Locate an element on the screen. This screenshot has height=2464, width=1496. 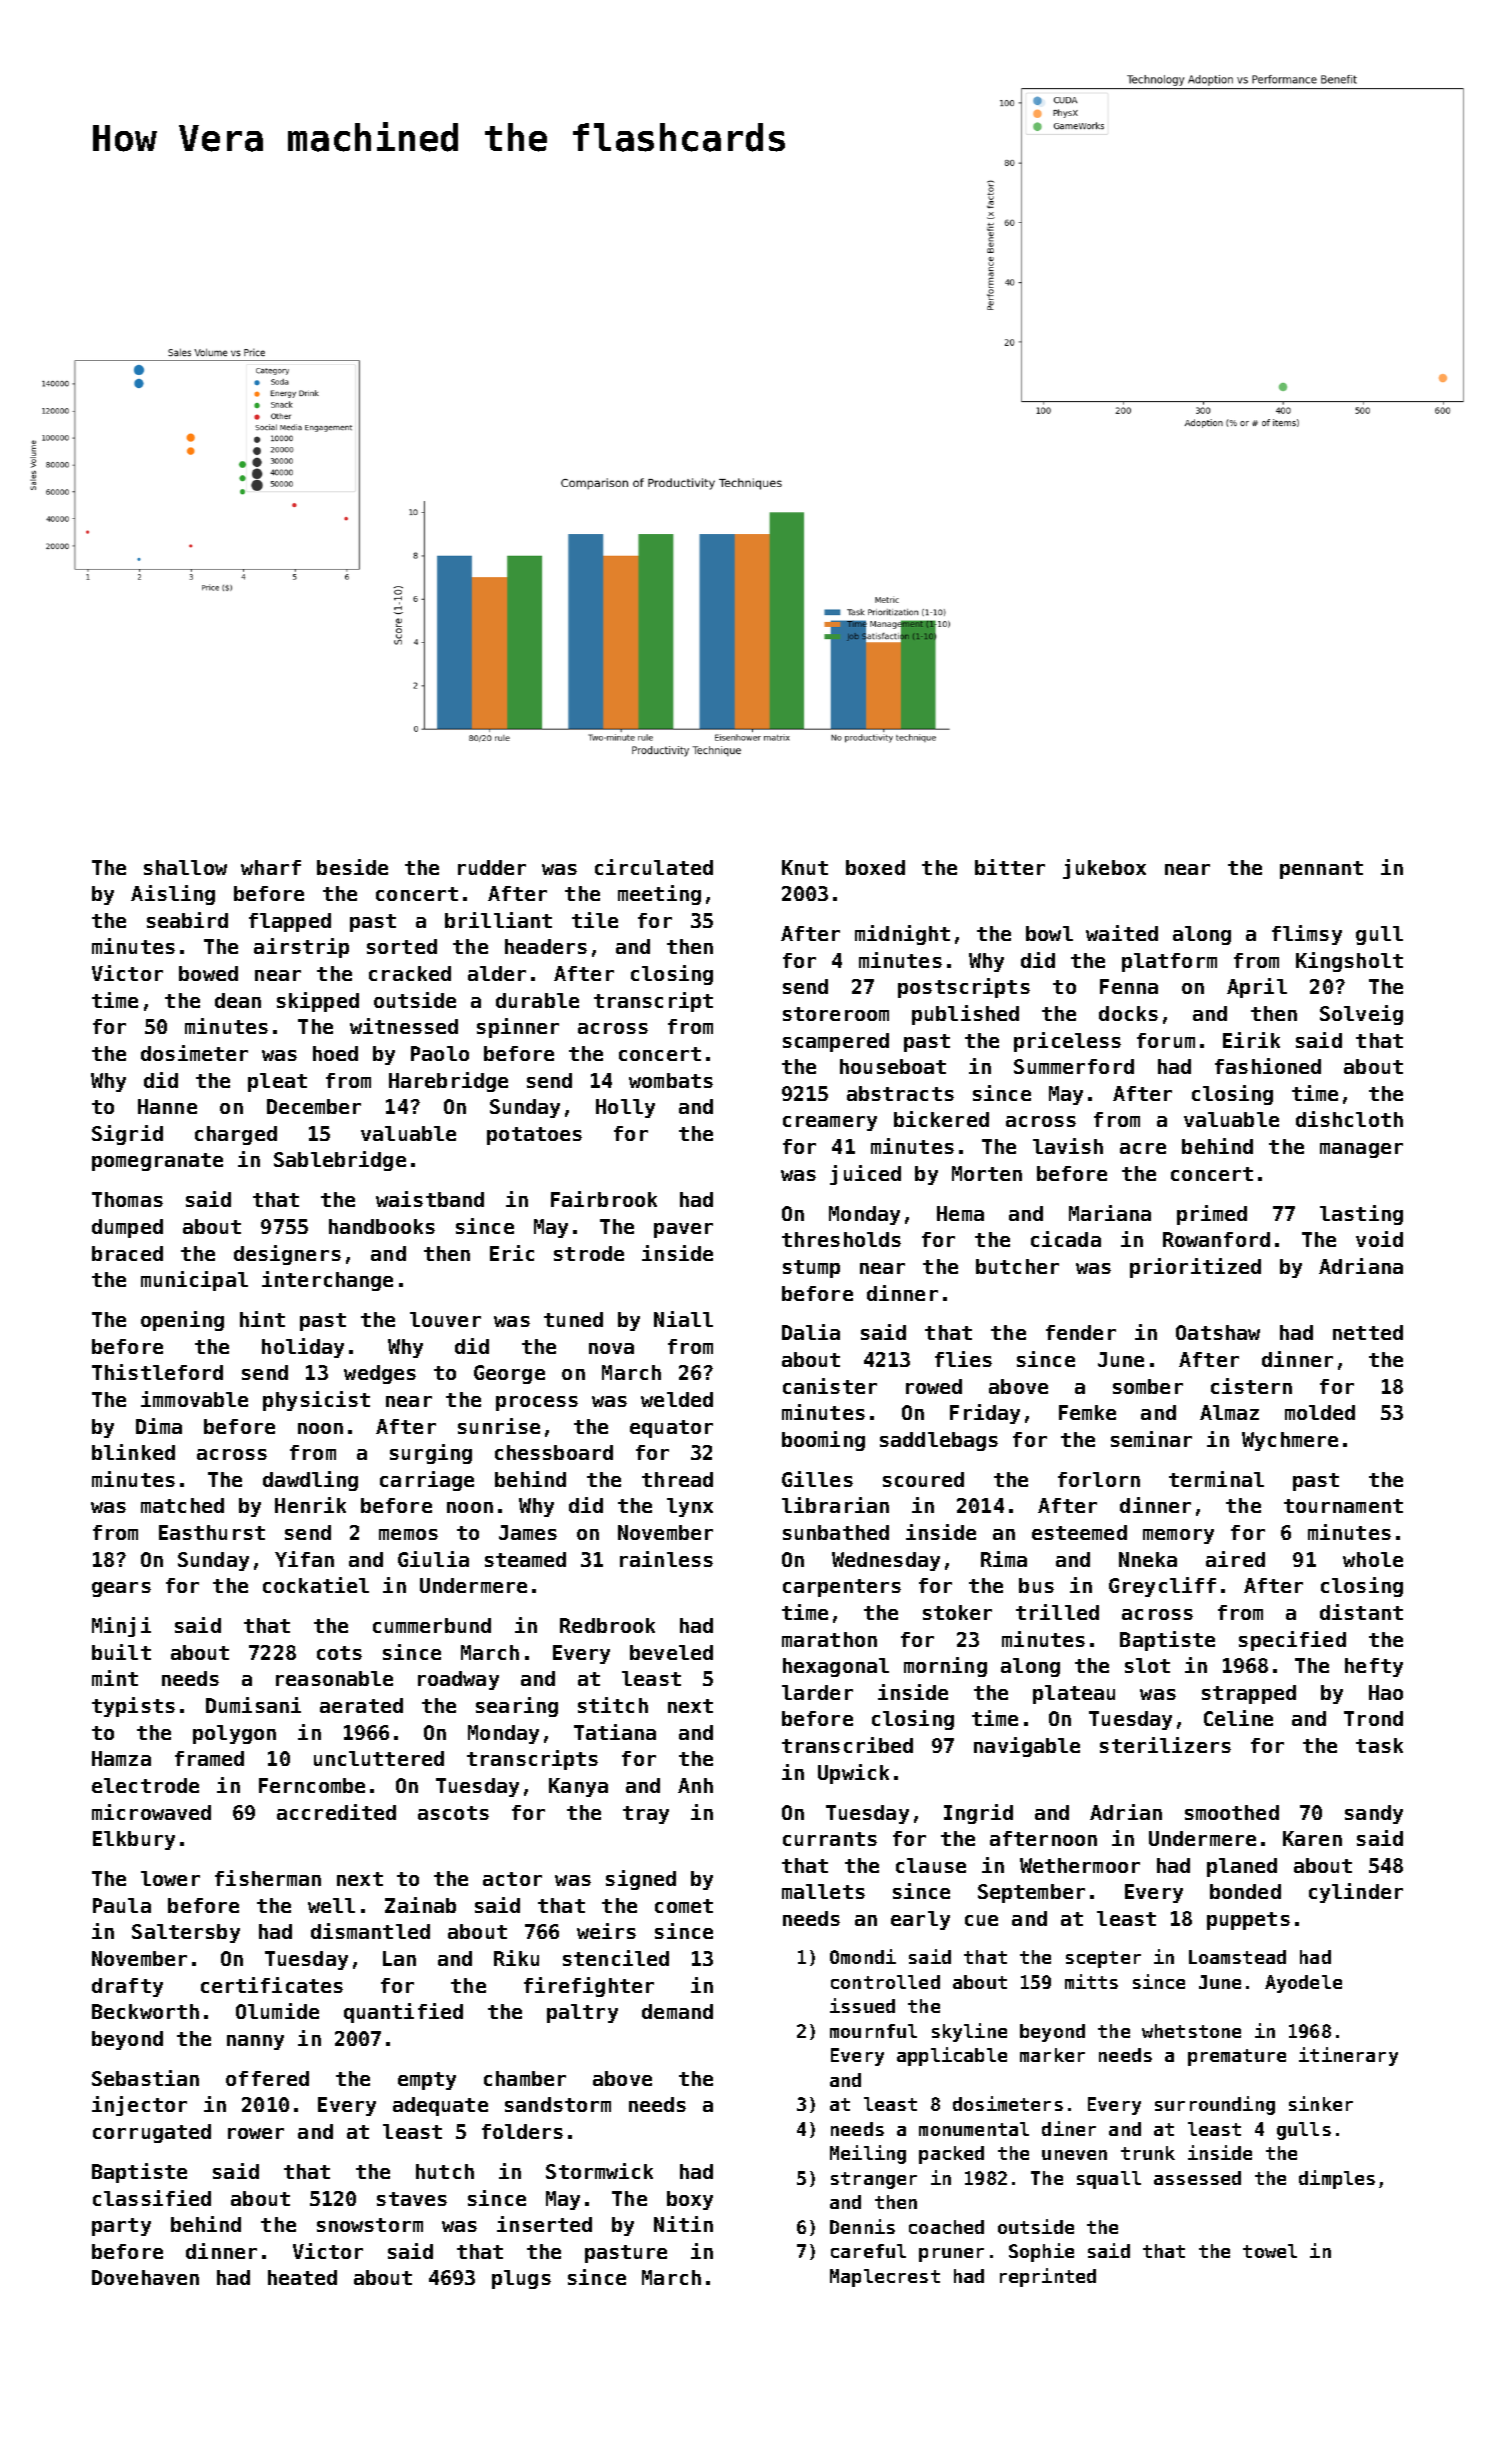
bowed is located at coordinates (208, 973).
